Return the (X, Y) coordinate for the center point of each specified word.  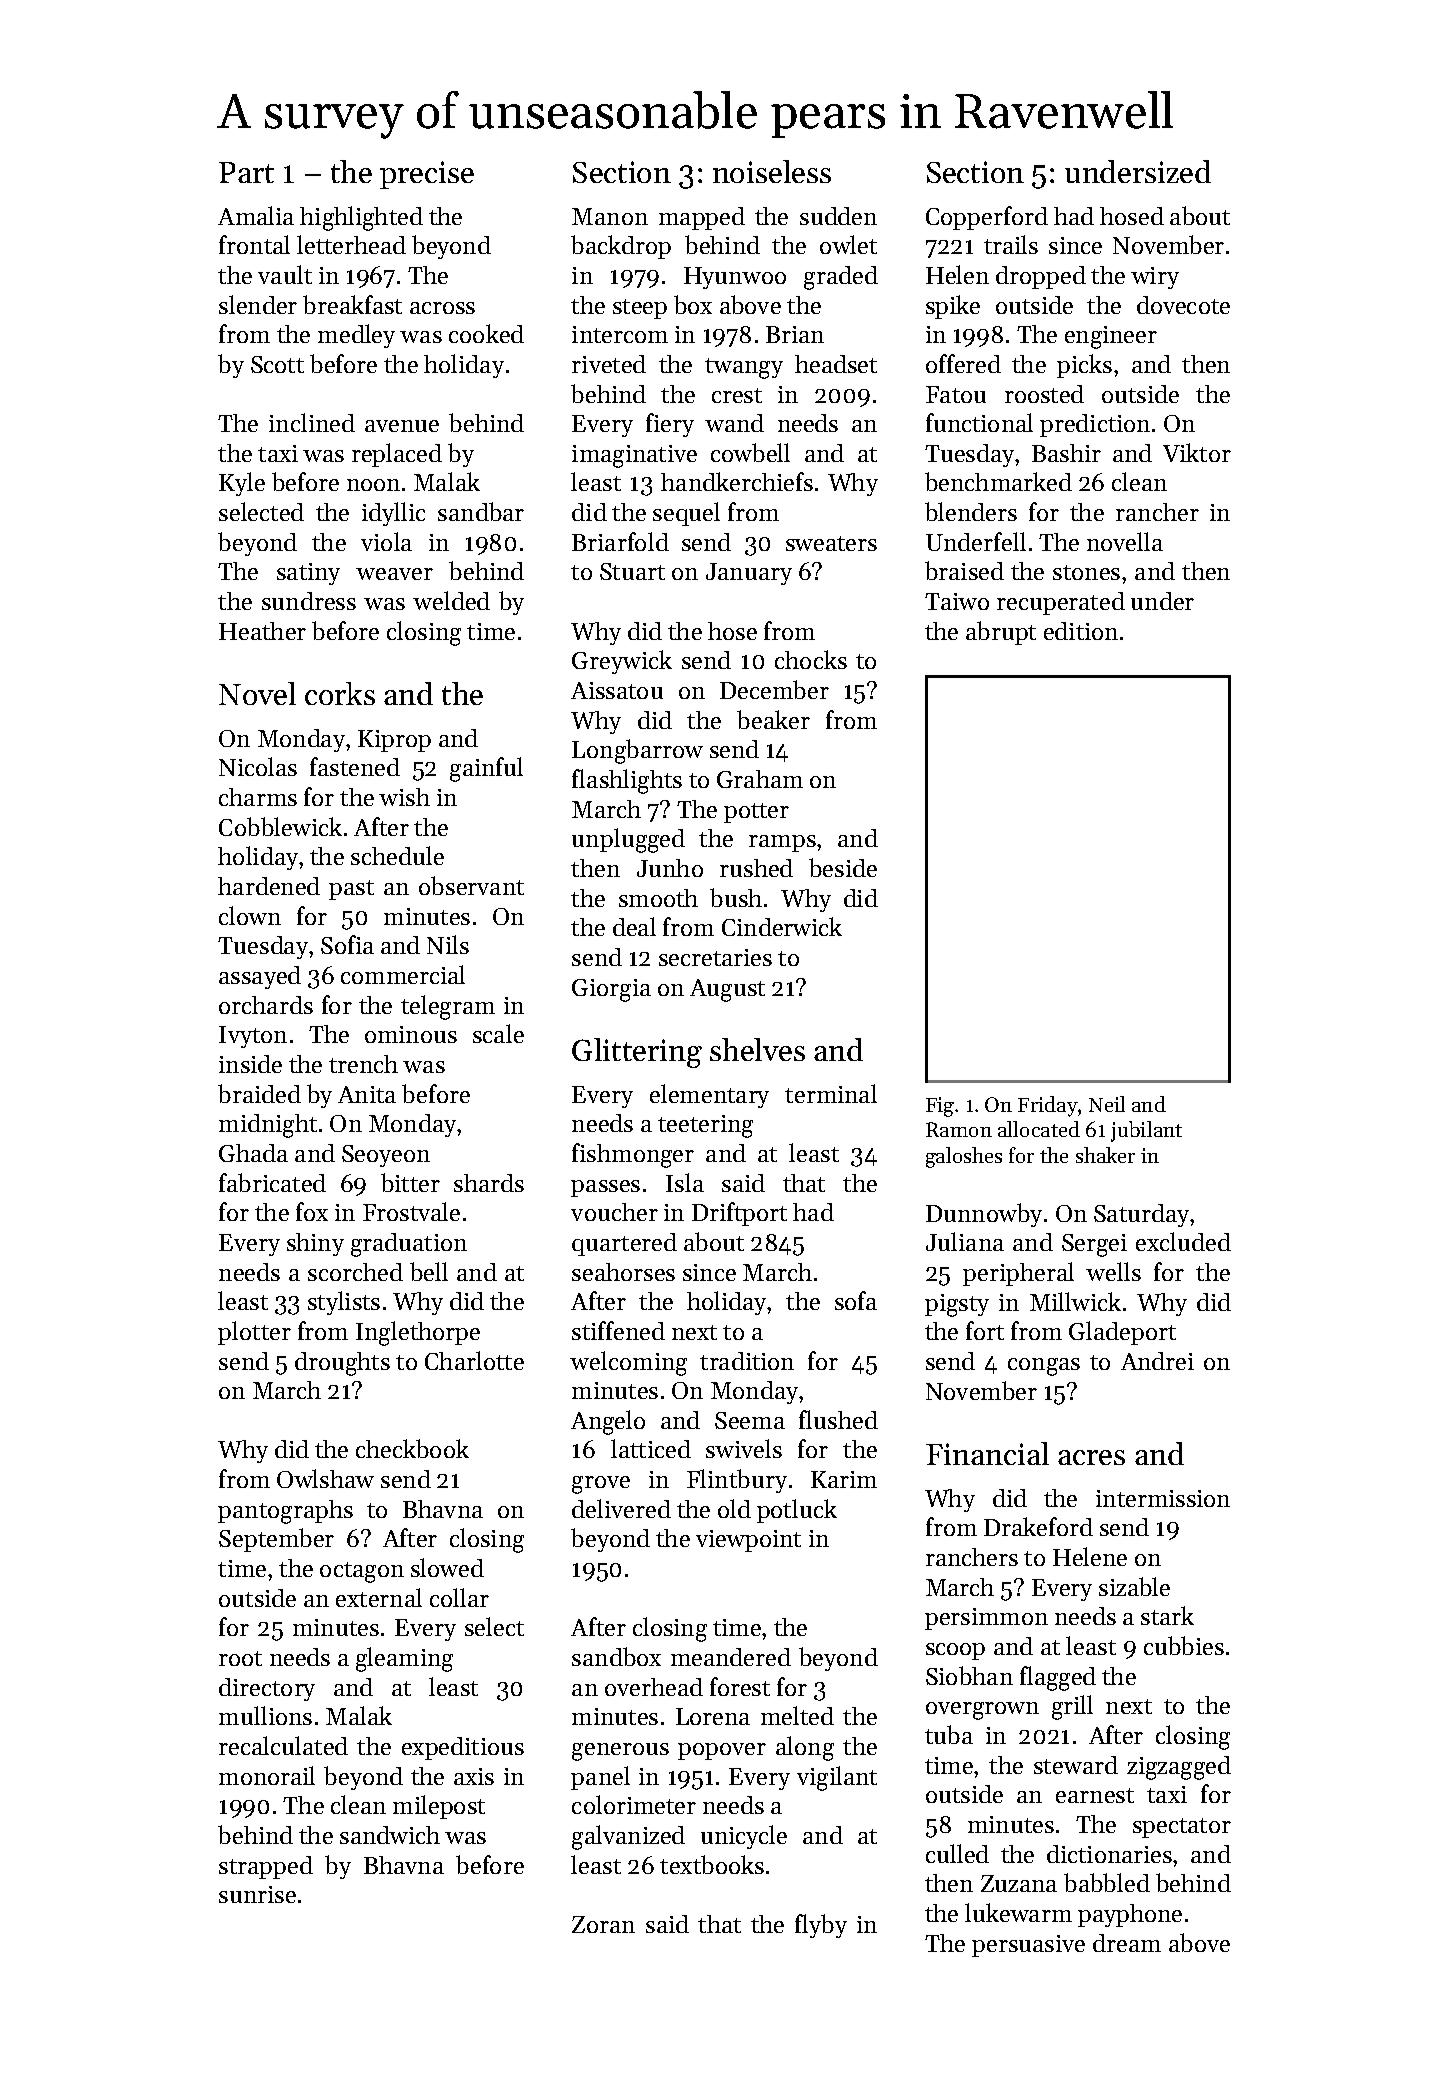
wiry (1155, 278)
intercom (620, 334)
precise (427, 175)
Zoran (603, 1924)
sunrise (257, 1894)
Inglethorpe (418, 1333)
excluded (1183, 1241)
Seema (750, 1420)
